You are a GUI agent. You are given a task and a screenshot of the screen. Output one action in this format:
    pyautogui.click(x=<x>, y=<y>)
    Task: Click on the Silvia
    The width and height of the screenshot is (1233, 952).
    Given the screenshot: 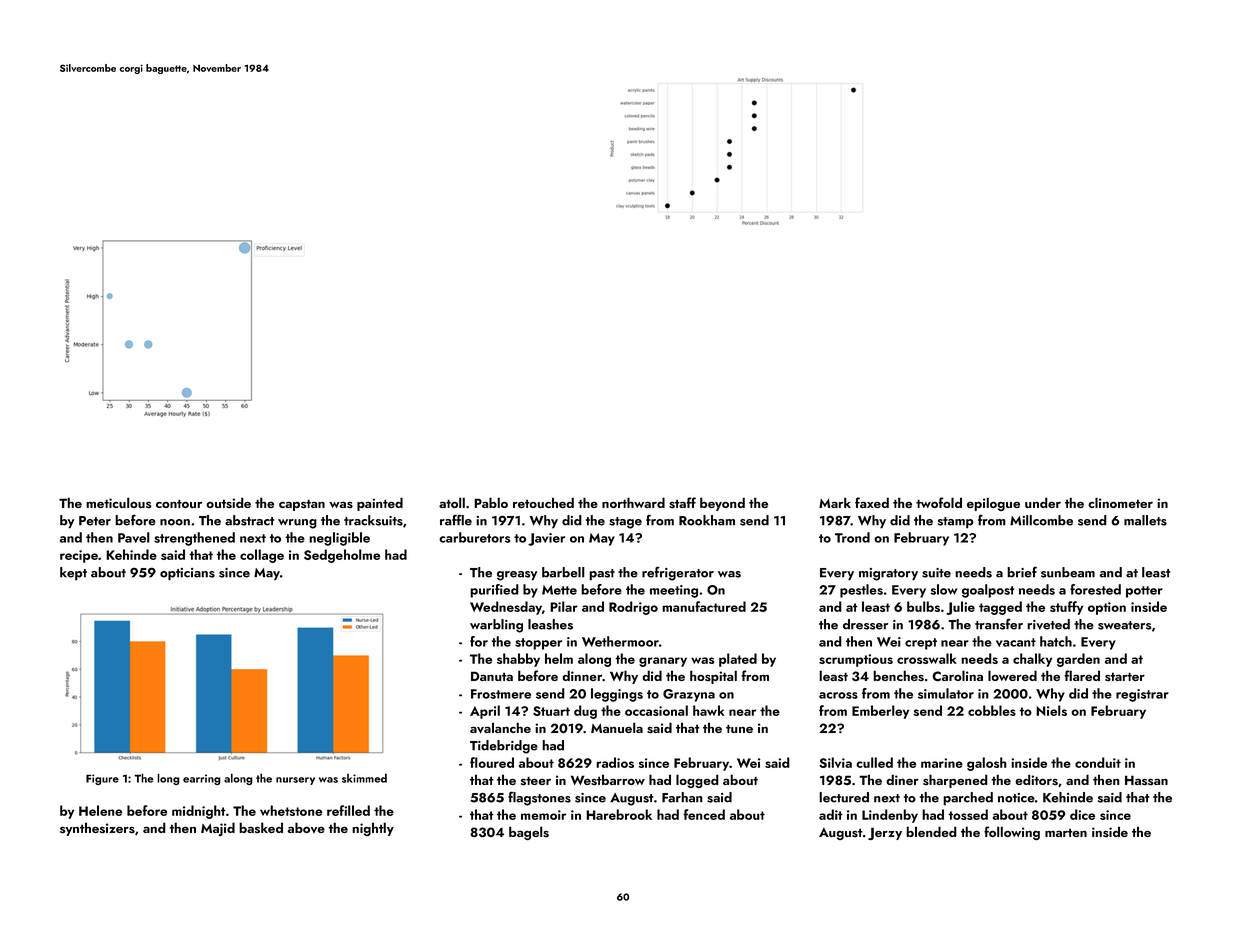 What is the action you would take?
    pyautogui.click(x=835, y=762)
